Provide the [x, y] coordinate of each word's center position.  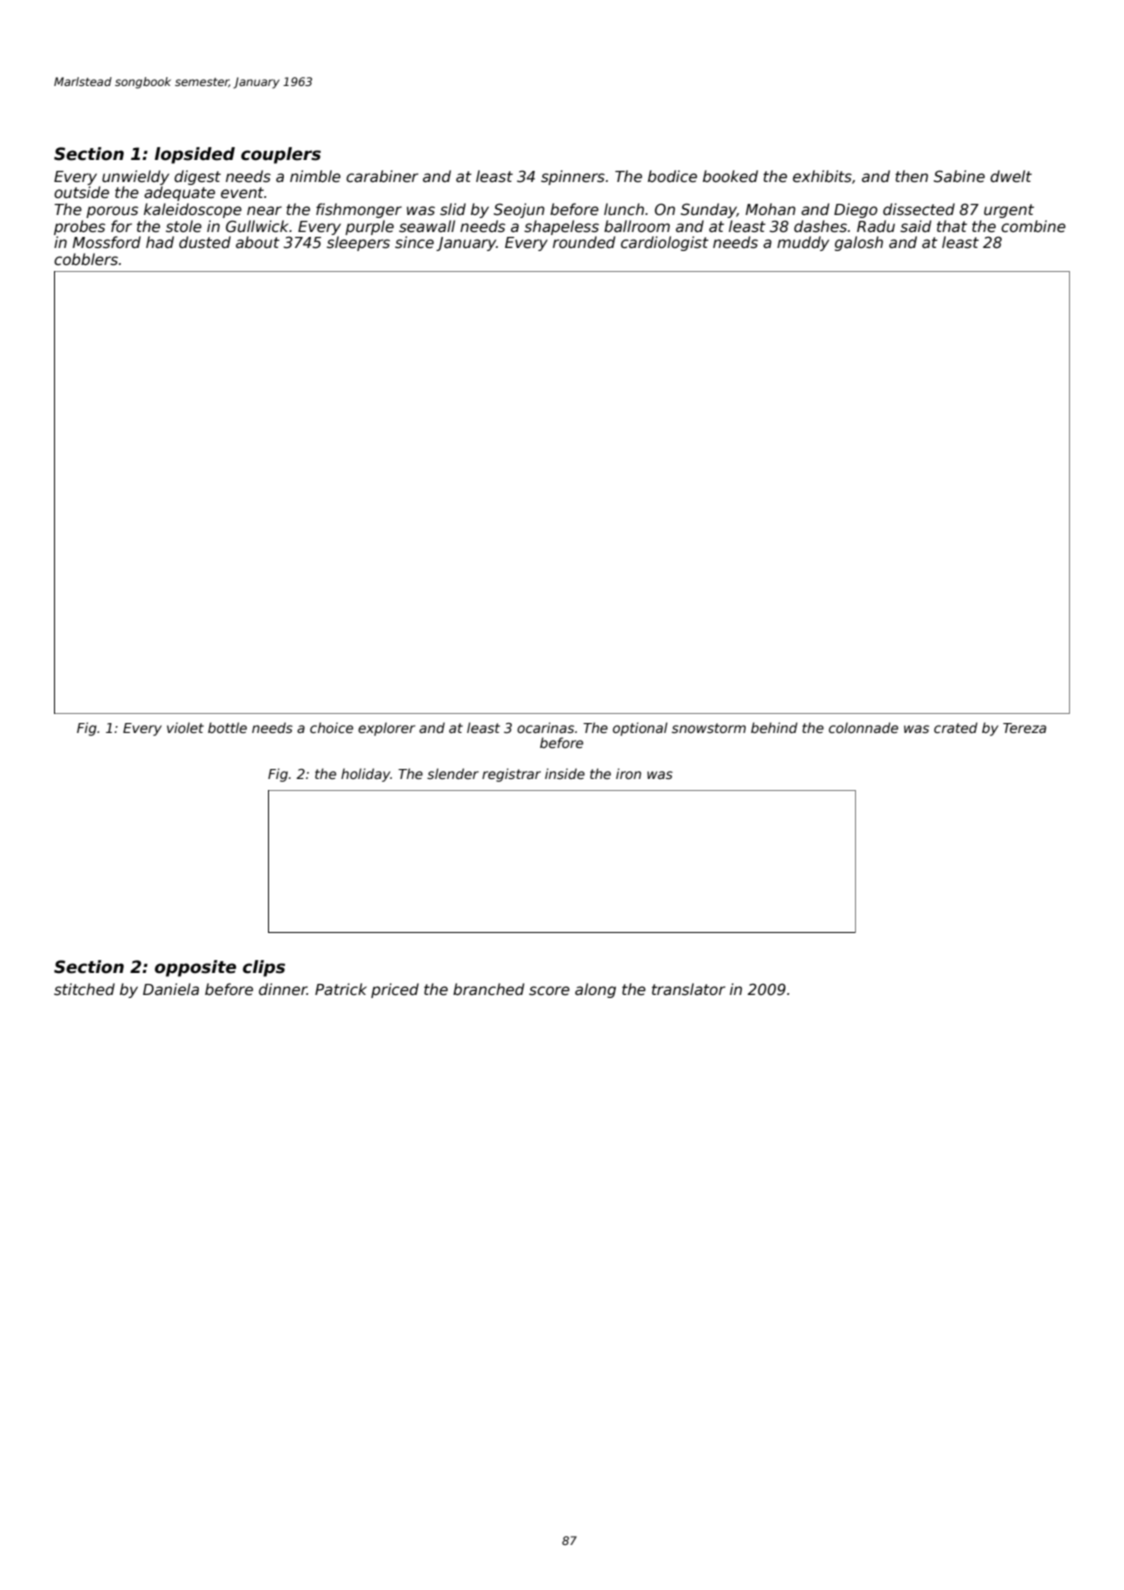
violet [185, 727]
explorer [386, 729]
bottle [227, 727]
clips [264, 968]
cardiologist [665, 243]
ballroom [637, 226]
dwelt [1011, 176]
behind [774, 727]
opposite [195, 968]
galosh [859, 243]
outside [81, 192]
